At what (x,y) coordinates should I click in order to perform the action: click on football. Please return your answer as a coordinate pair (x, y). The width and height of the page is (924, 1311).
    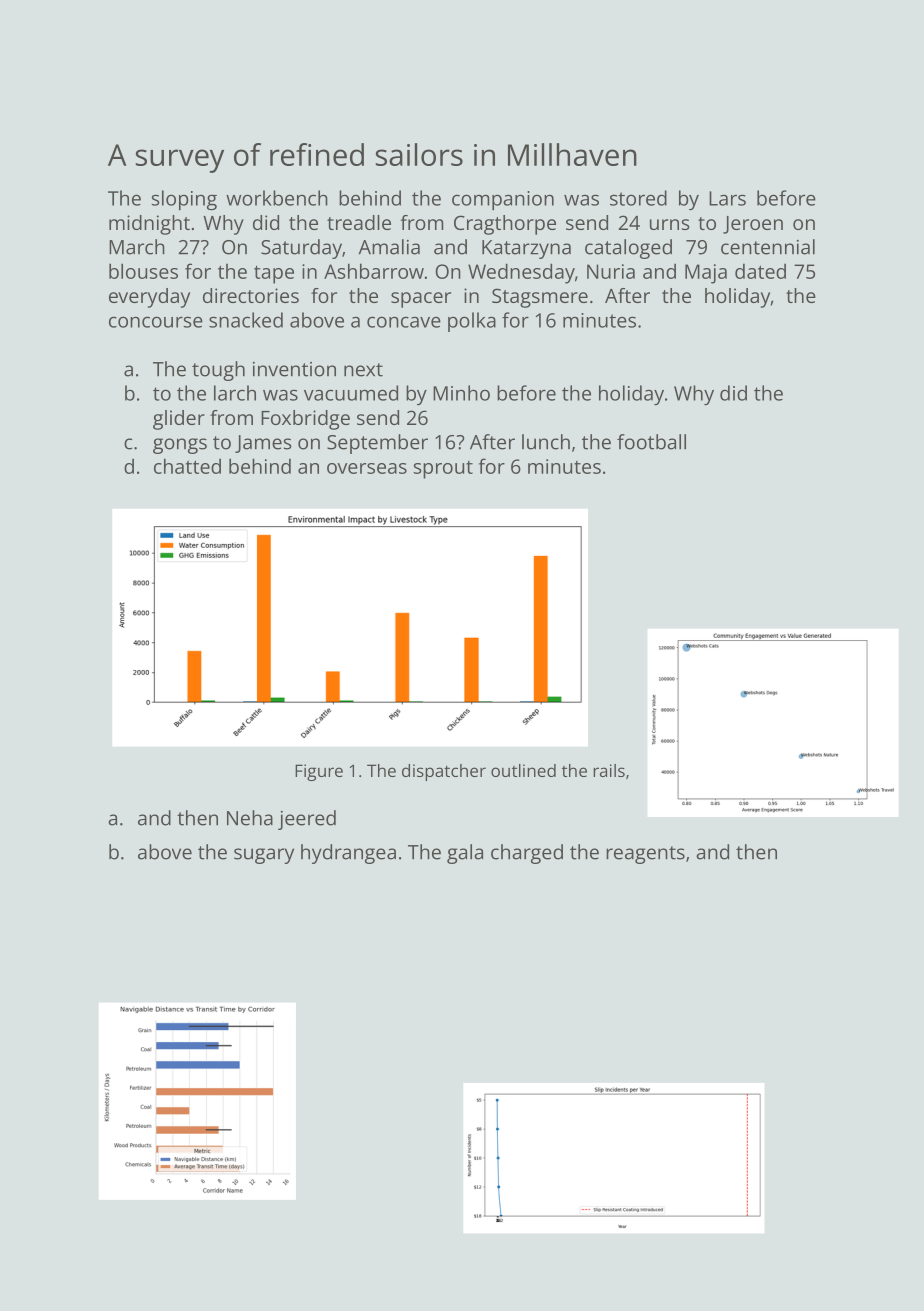
    Looking at the image, I should click on (651, 442).
